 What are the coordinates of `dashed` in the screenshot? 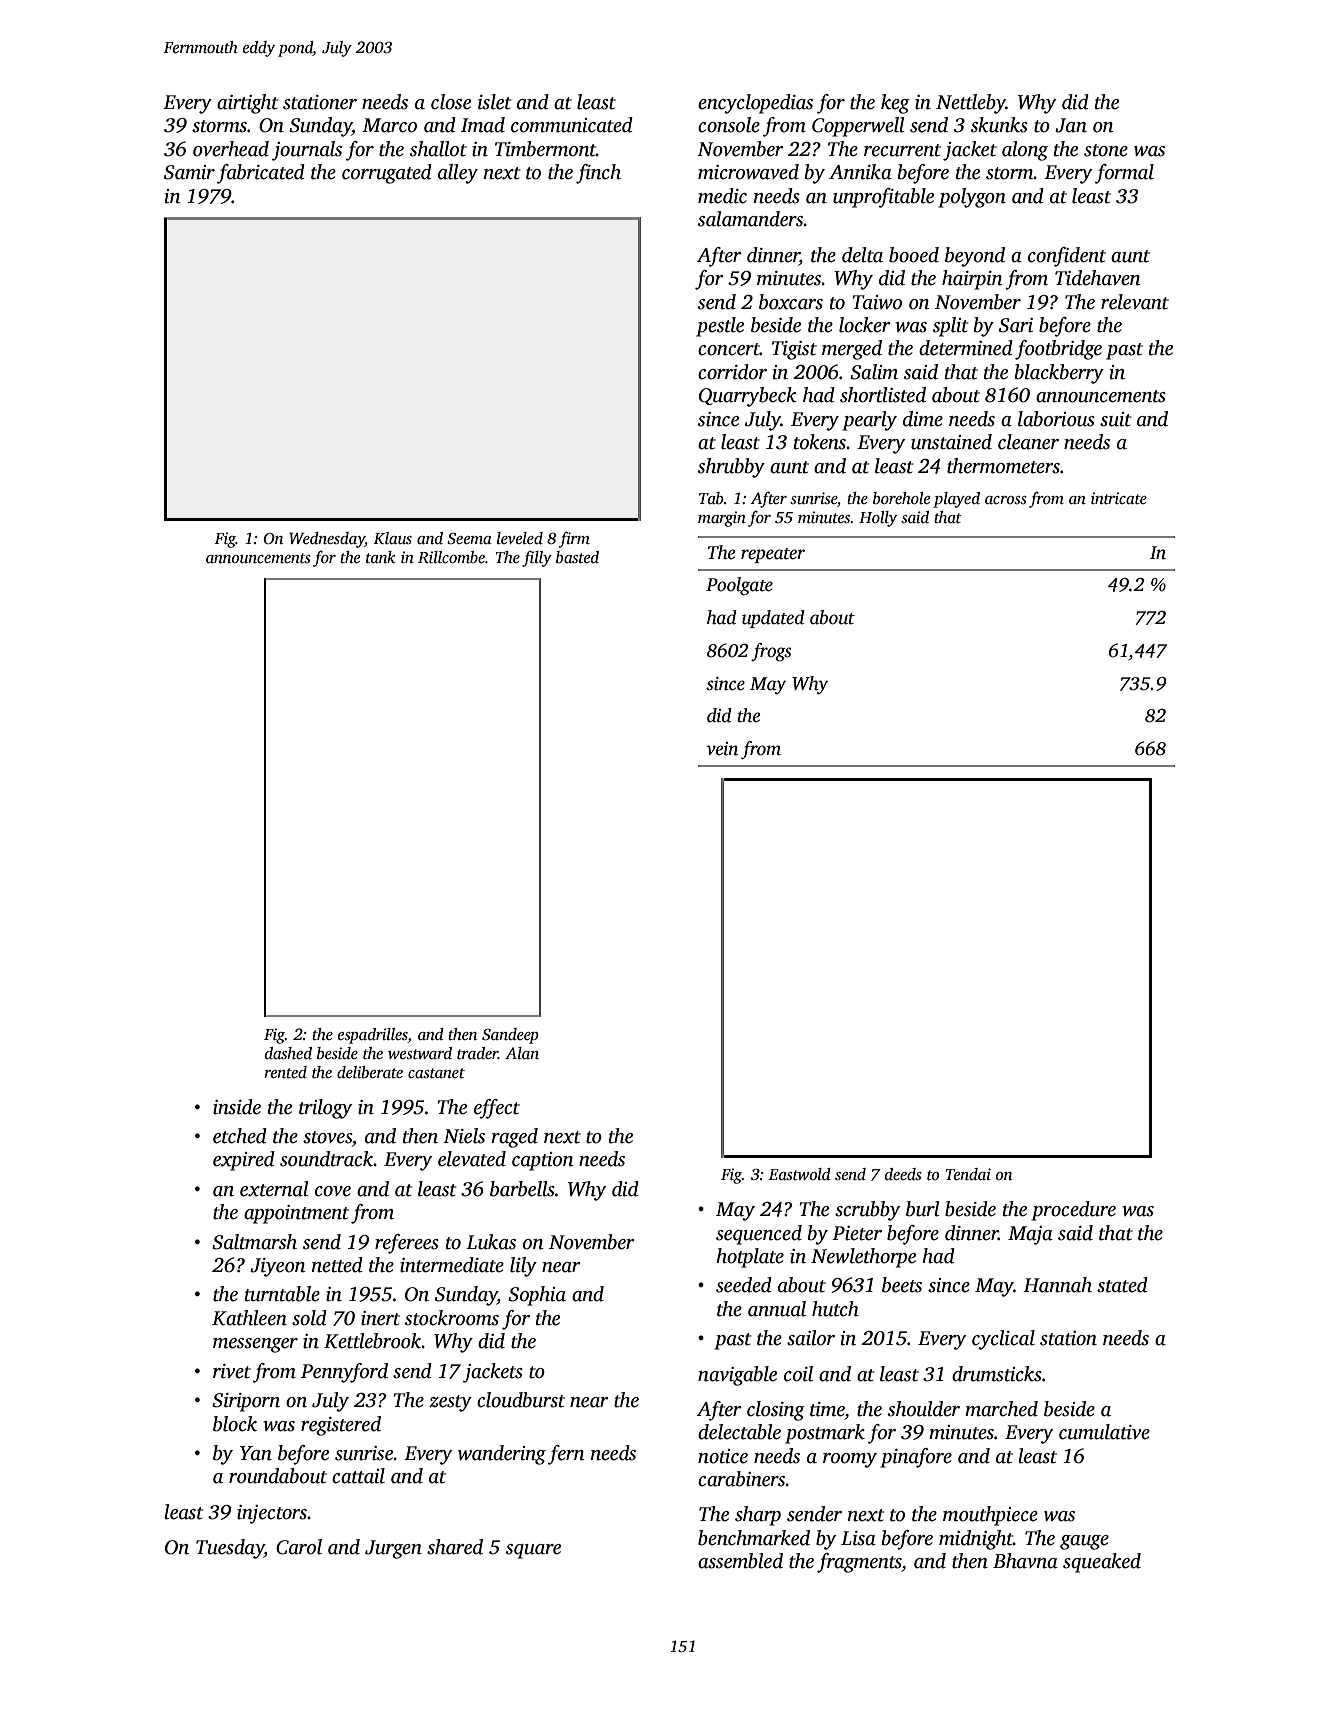 It's located at (288, 1053).
